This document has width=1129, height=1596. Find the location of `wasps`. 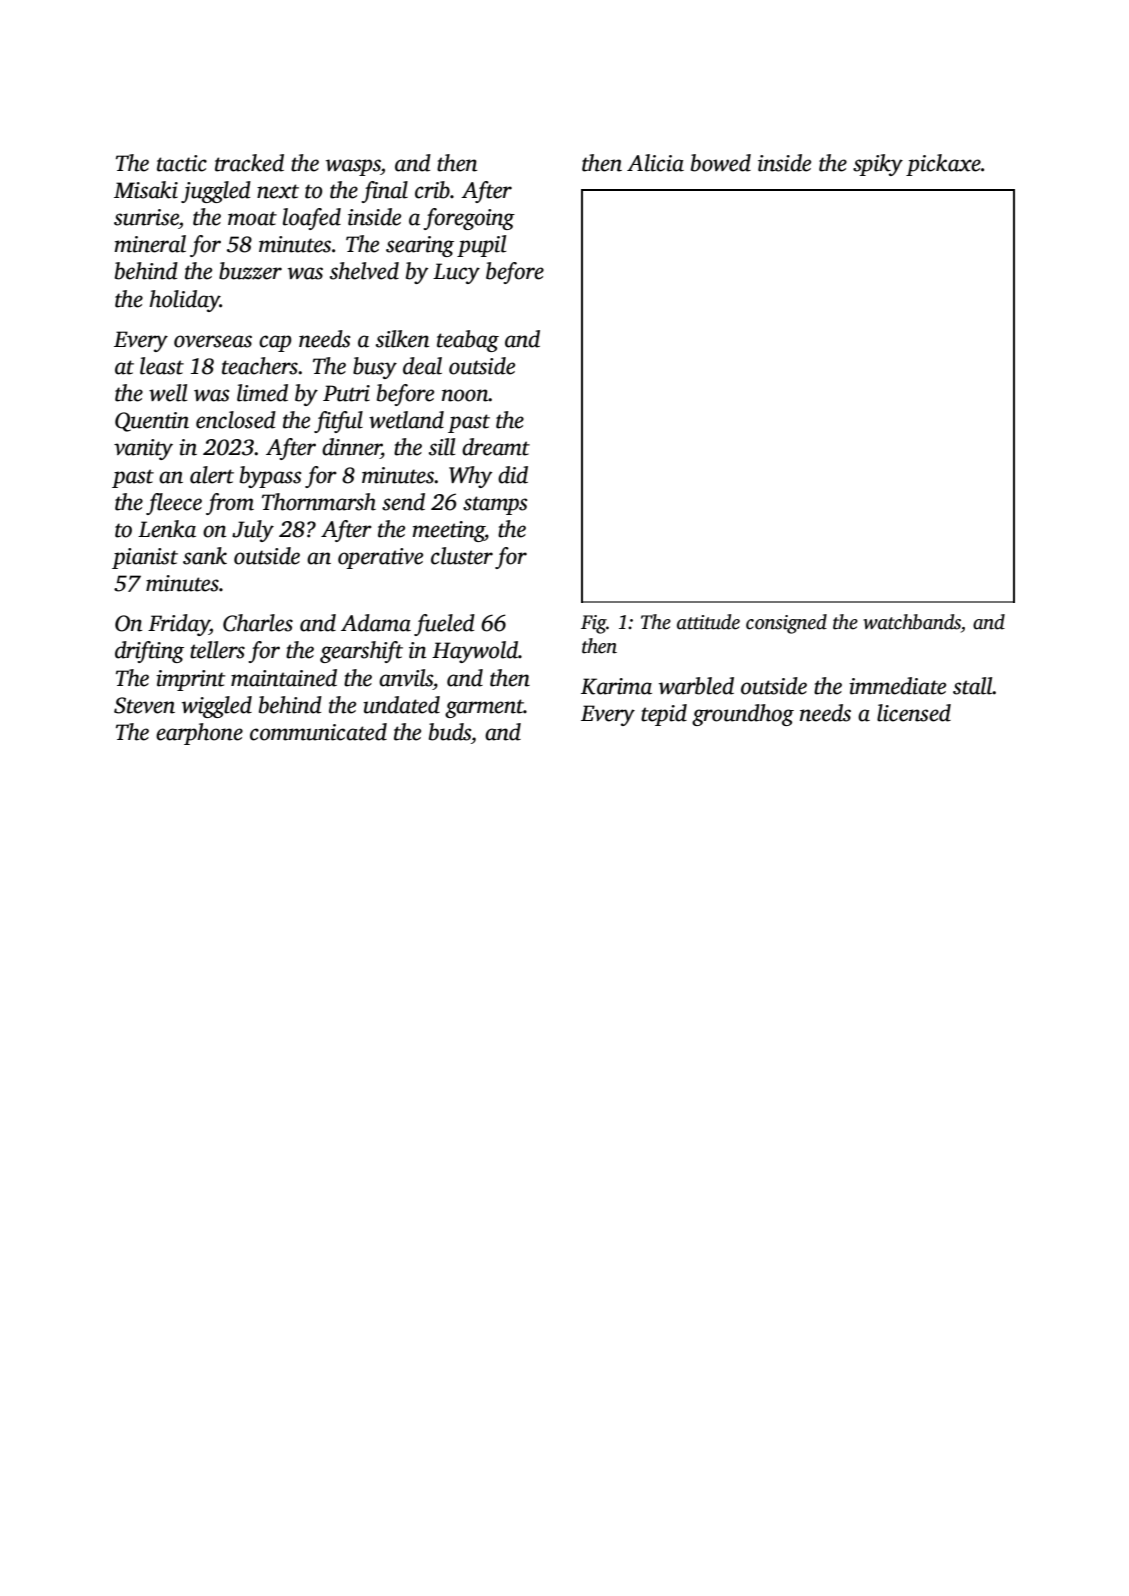

wasps is located at coordinates (353, 167).
